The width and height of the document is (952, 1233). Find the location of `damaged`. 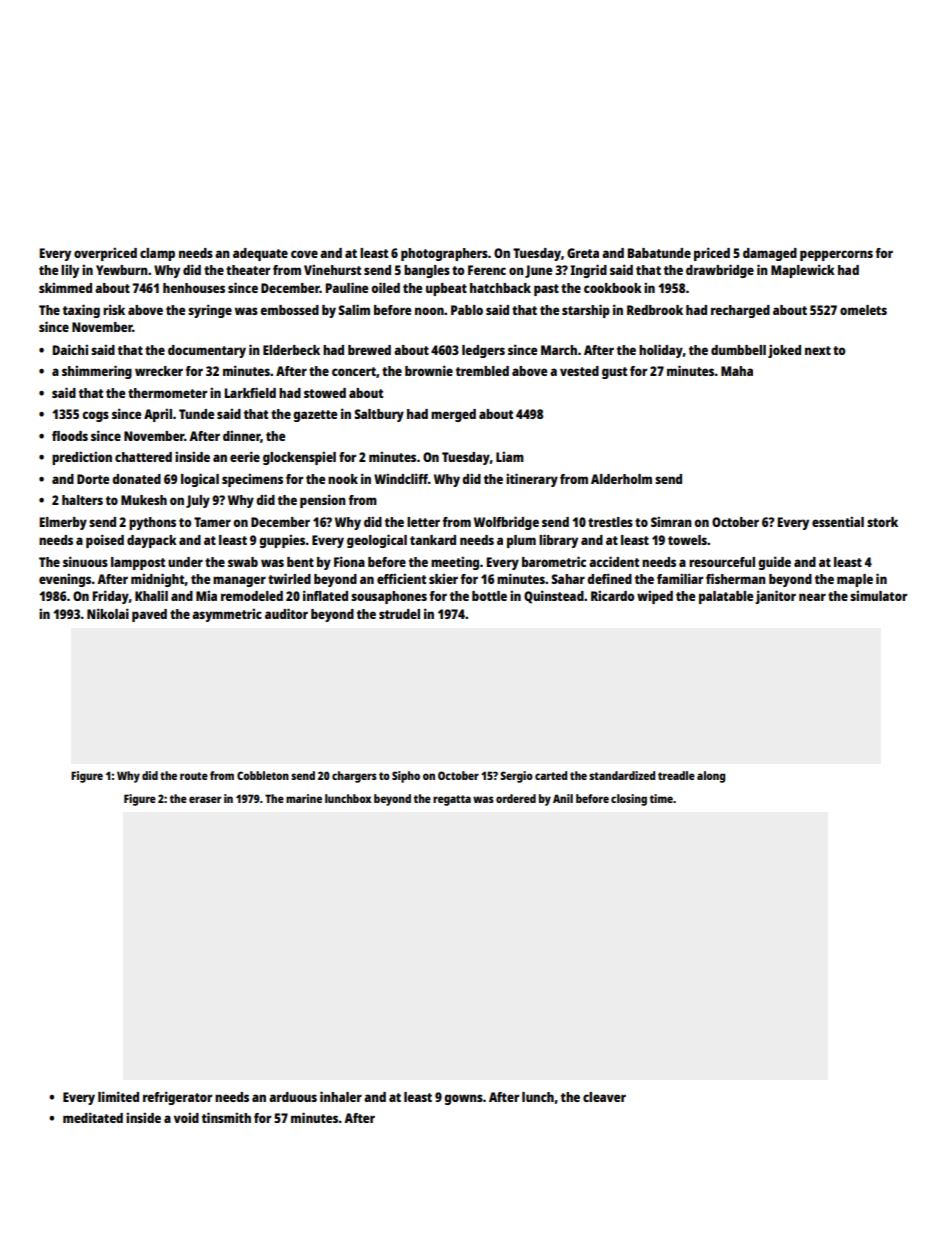

damaged is located at coordinates (770, 254).
